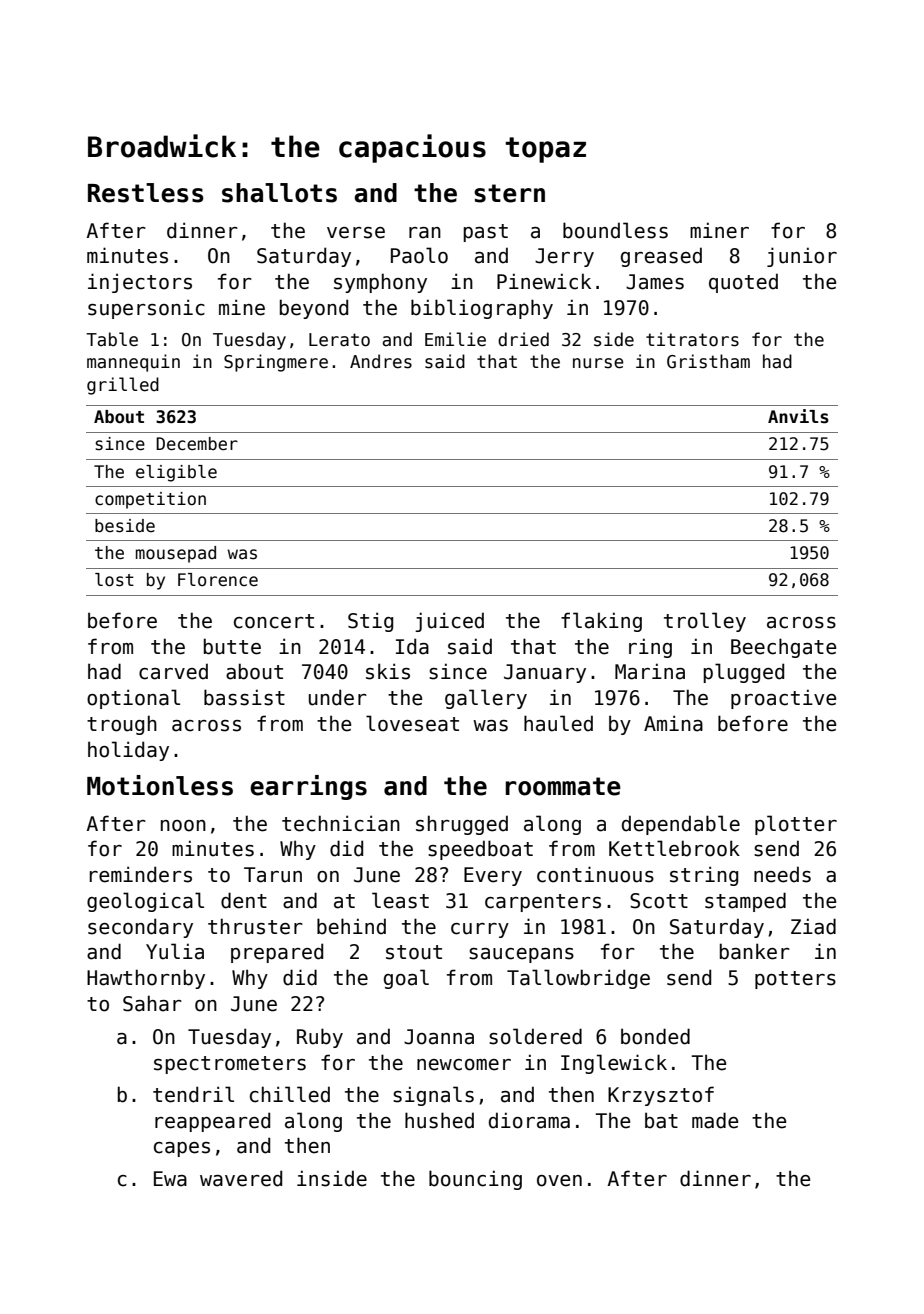 The image size is (924, 1314). I want to click on titrators, so click(692, 339).
